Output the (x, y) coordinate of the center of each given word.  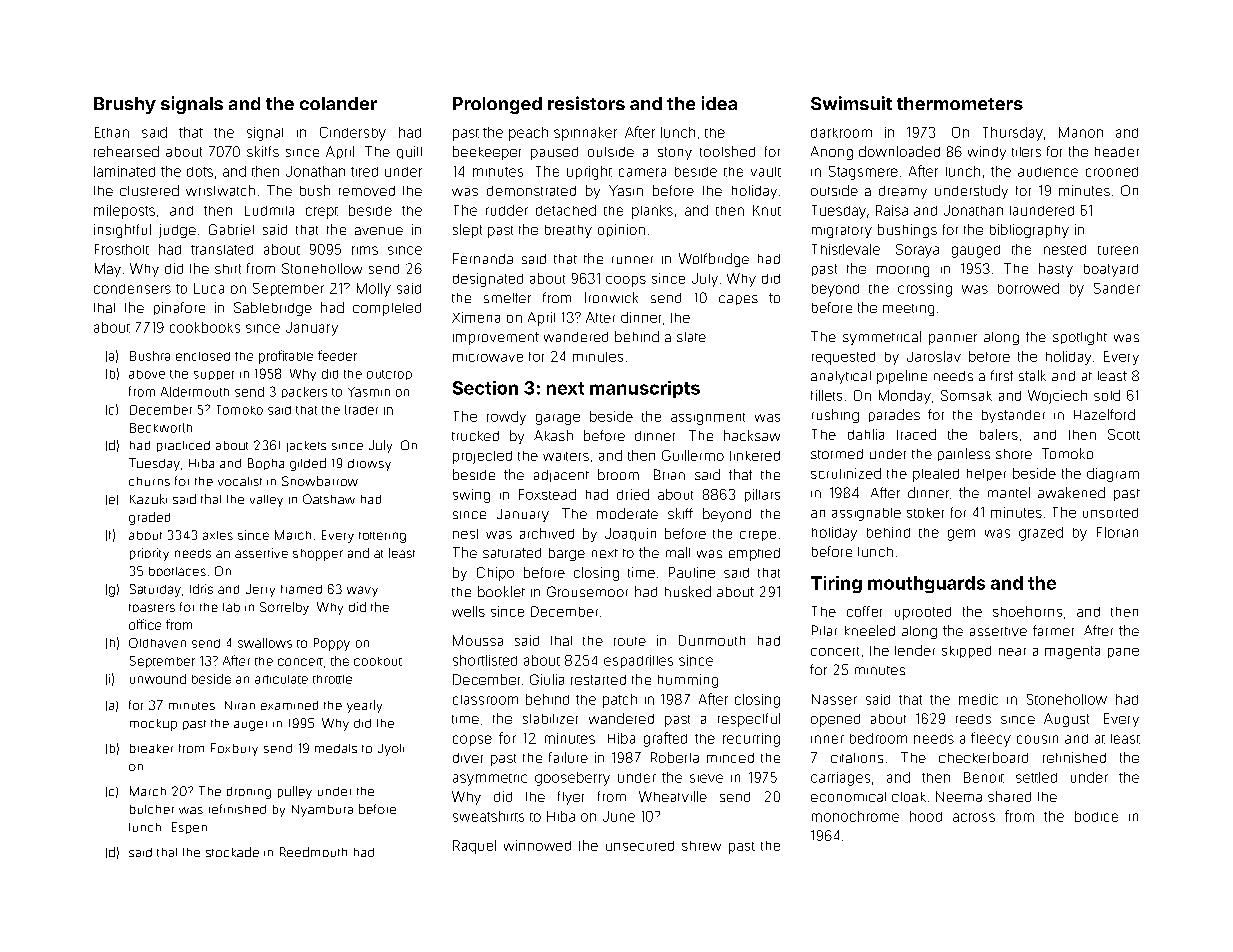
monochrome (855, 816)
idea (719, 103)
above (147, 374)
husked (688, 591)
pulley (295, 792)
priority (149, 554)
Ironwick (611, 297)
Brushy (125, 105)
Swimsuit (851, 103)
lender (915, 650)
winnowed (537, 845)
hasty (1056, 270)
